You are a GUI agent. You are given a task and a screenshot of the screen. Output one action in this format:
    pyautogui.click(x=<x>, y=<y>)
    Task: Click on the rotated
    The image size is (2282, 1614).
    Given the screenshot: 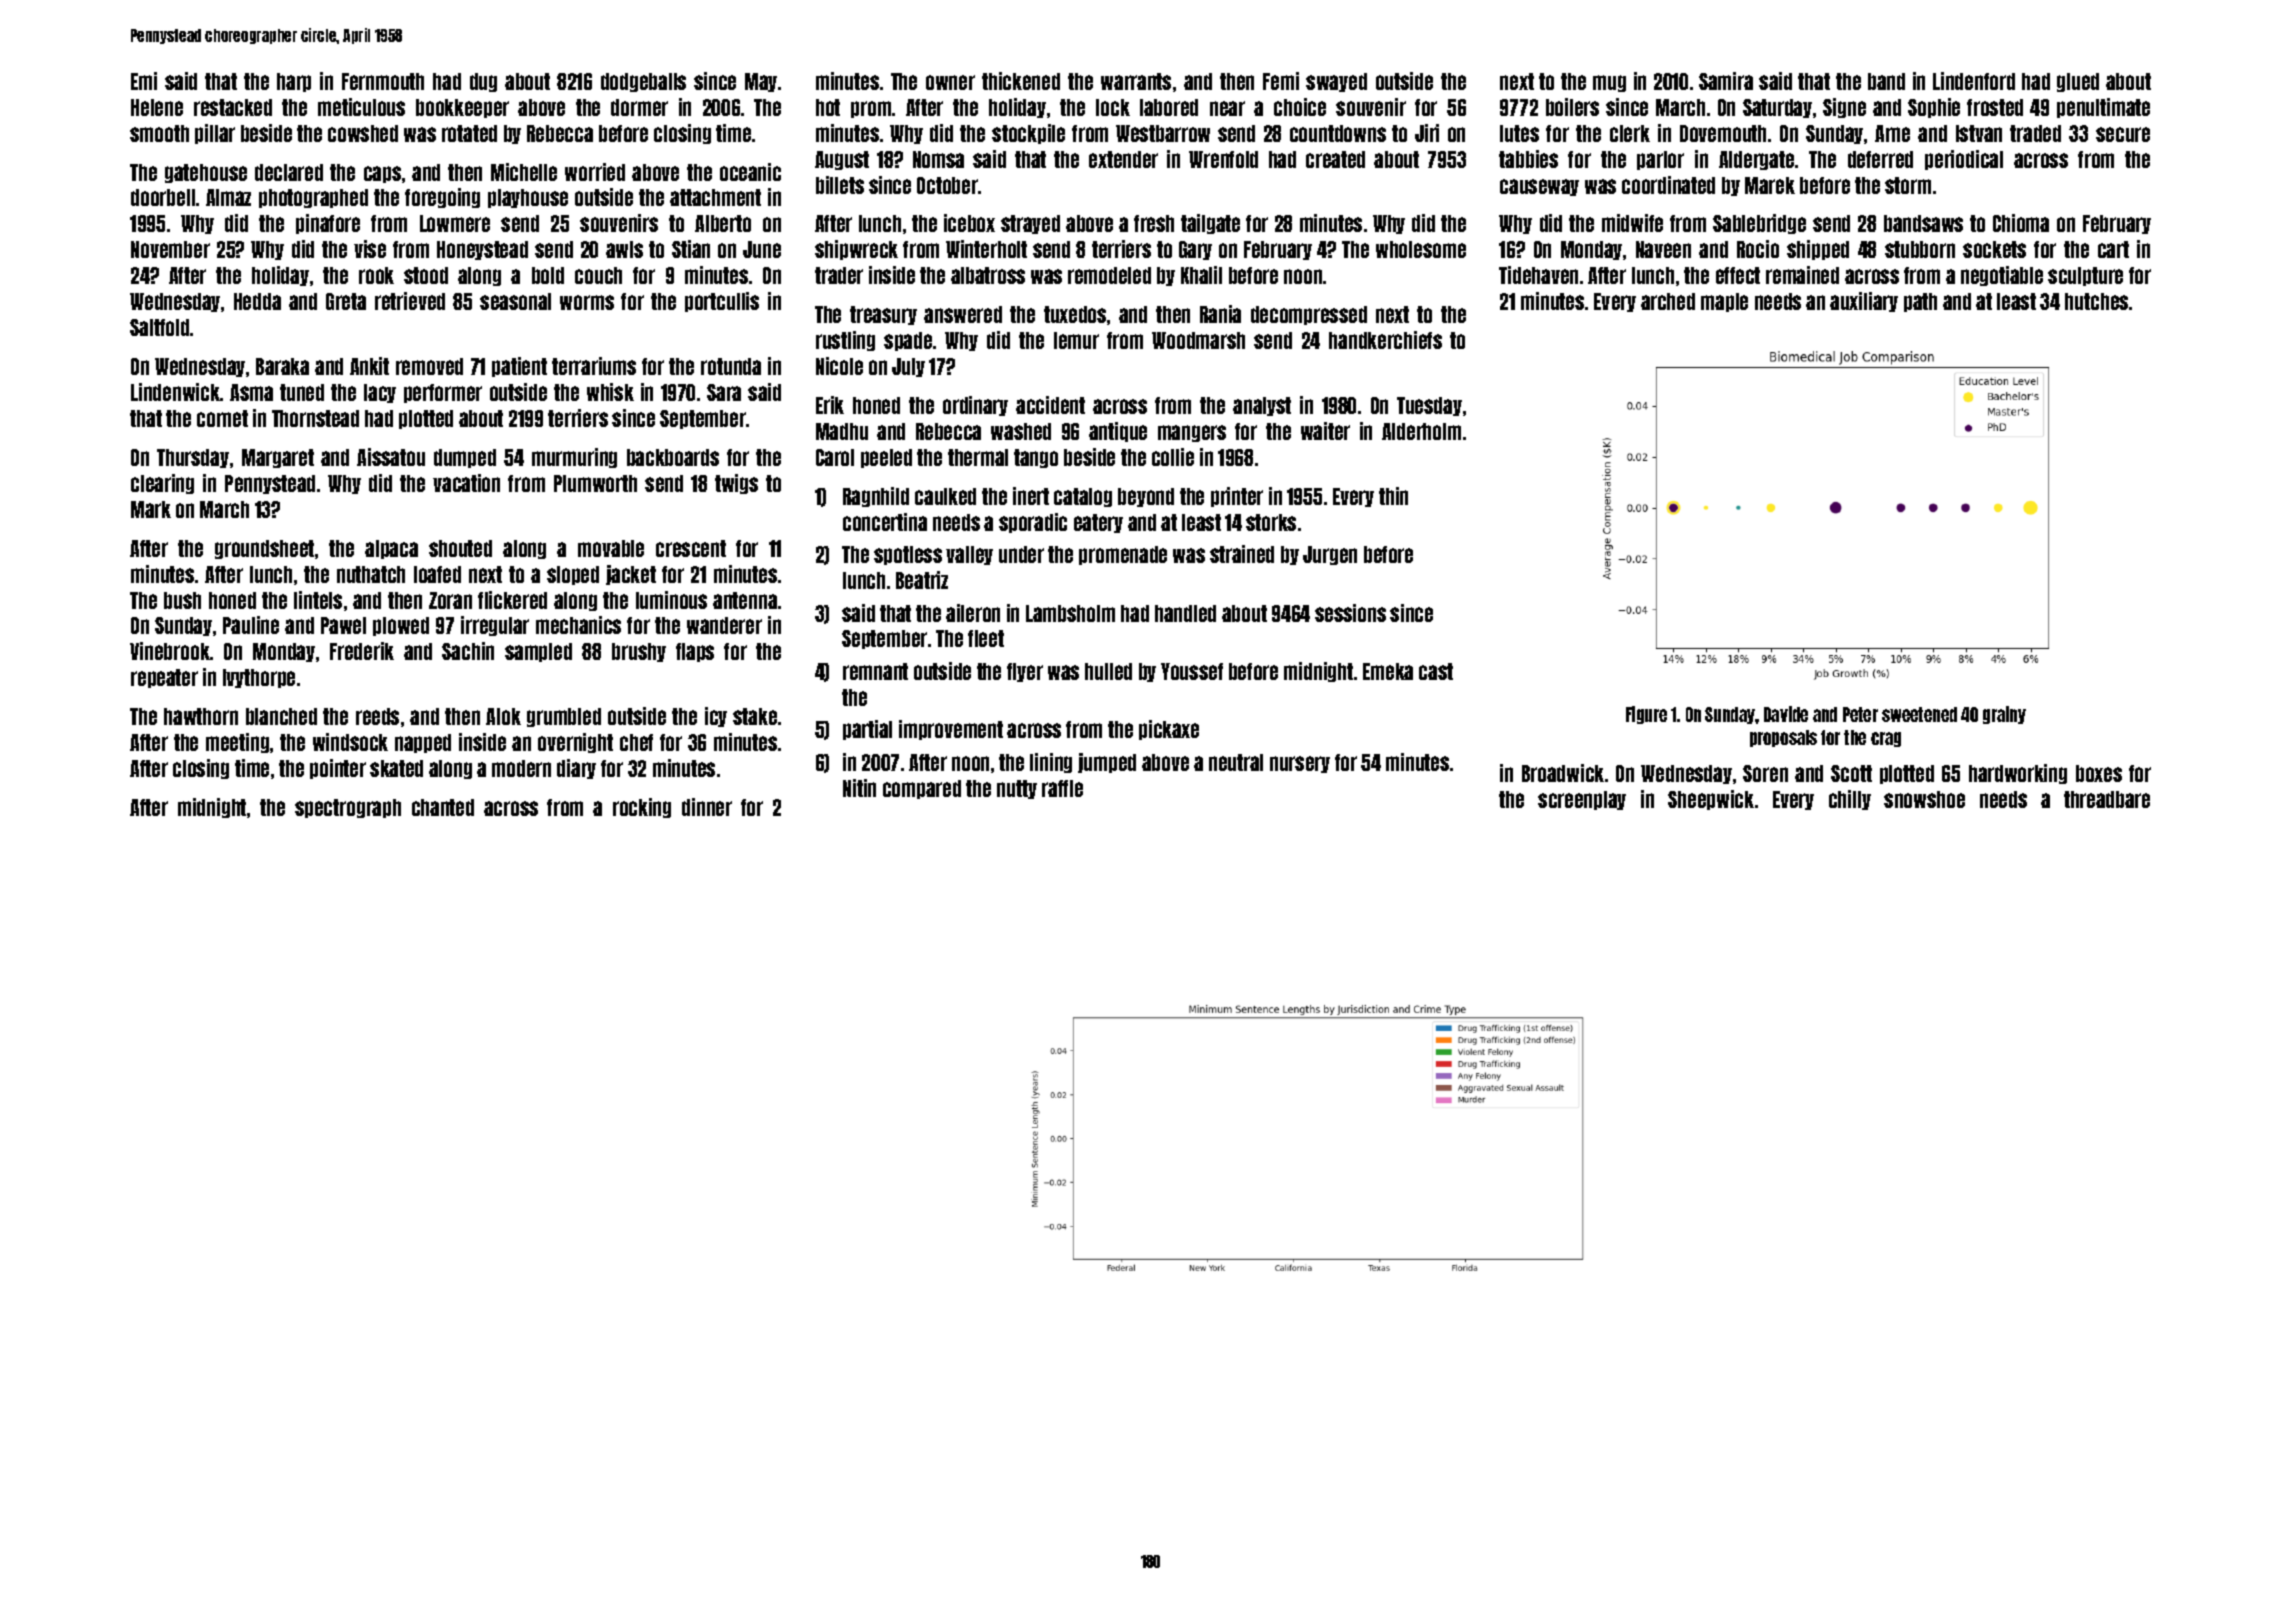 What is the action you would take?
    pyautogui.click(x=469, y=133)
